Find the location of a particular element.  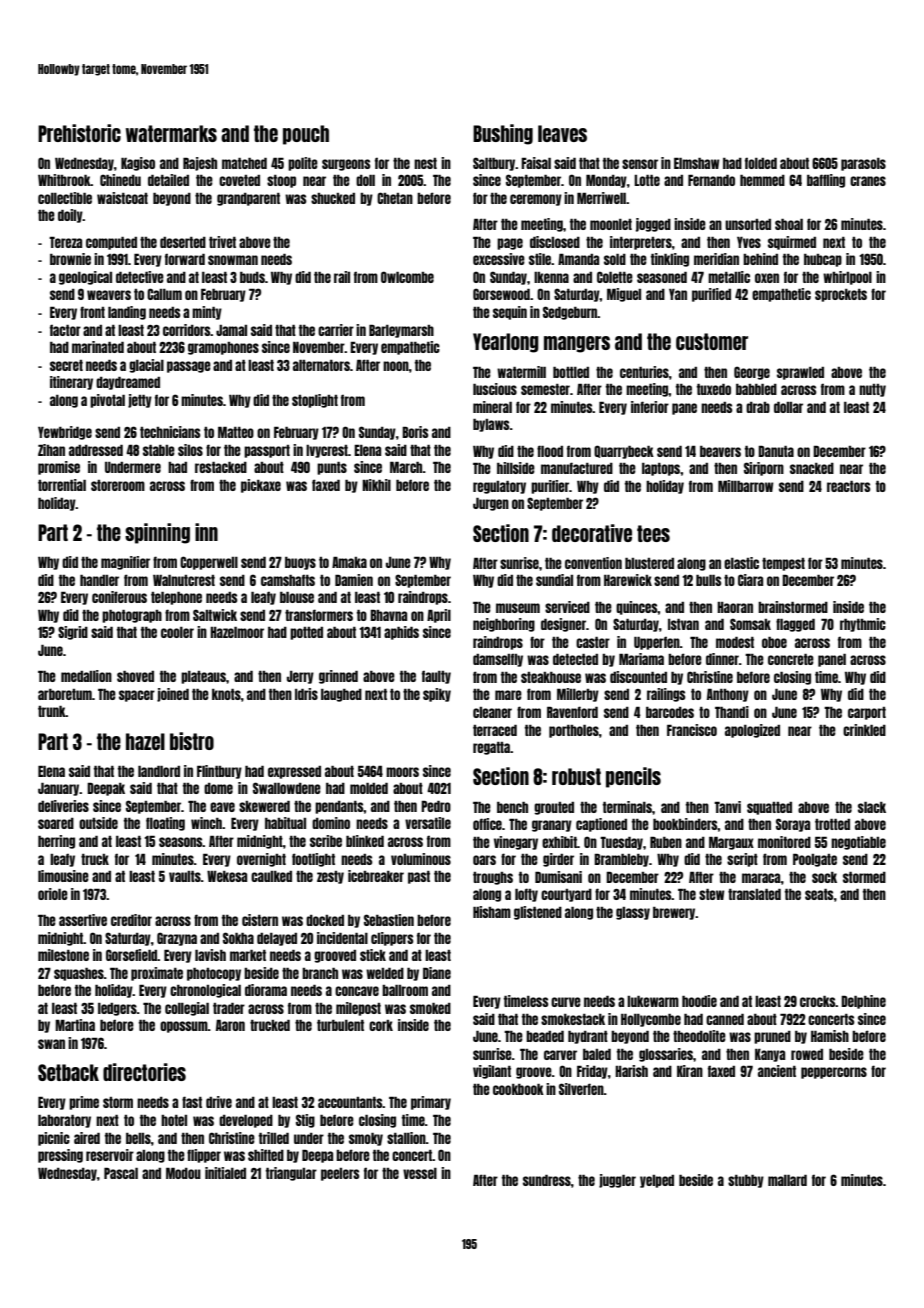

Pascal is located at coordinates (121, 1173).
